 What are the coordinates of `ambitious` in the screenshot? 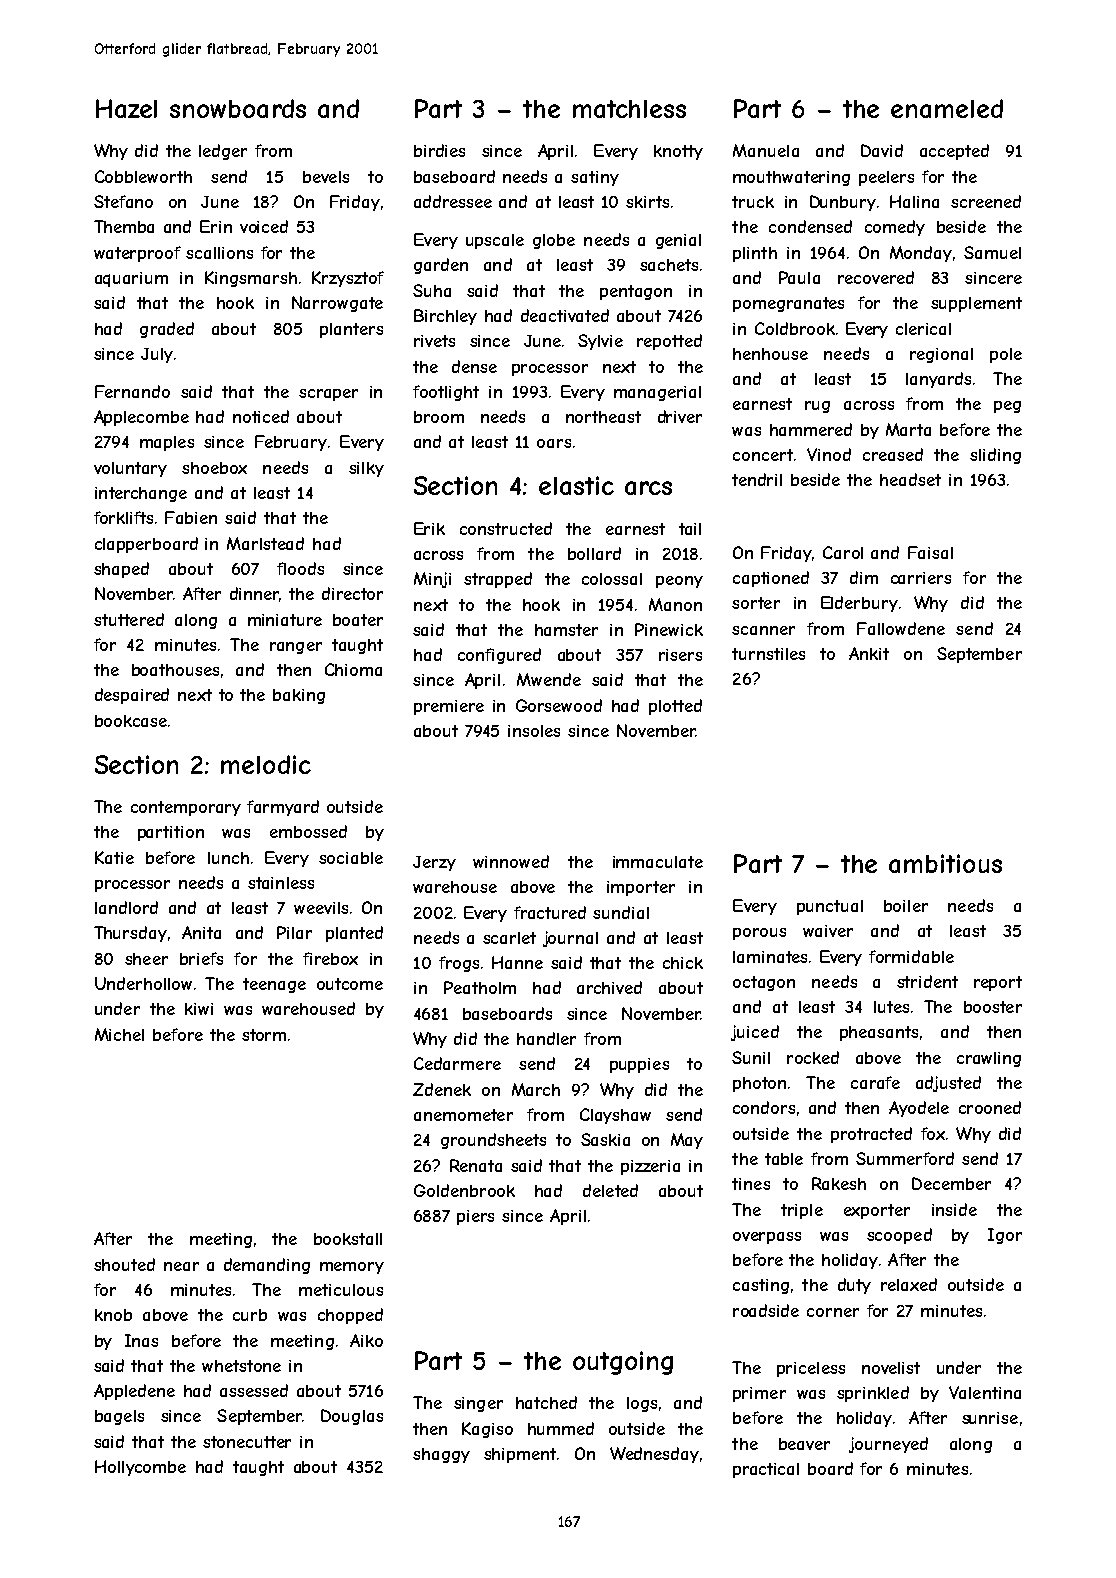 It's located at (945, 863).
